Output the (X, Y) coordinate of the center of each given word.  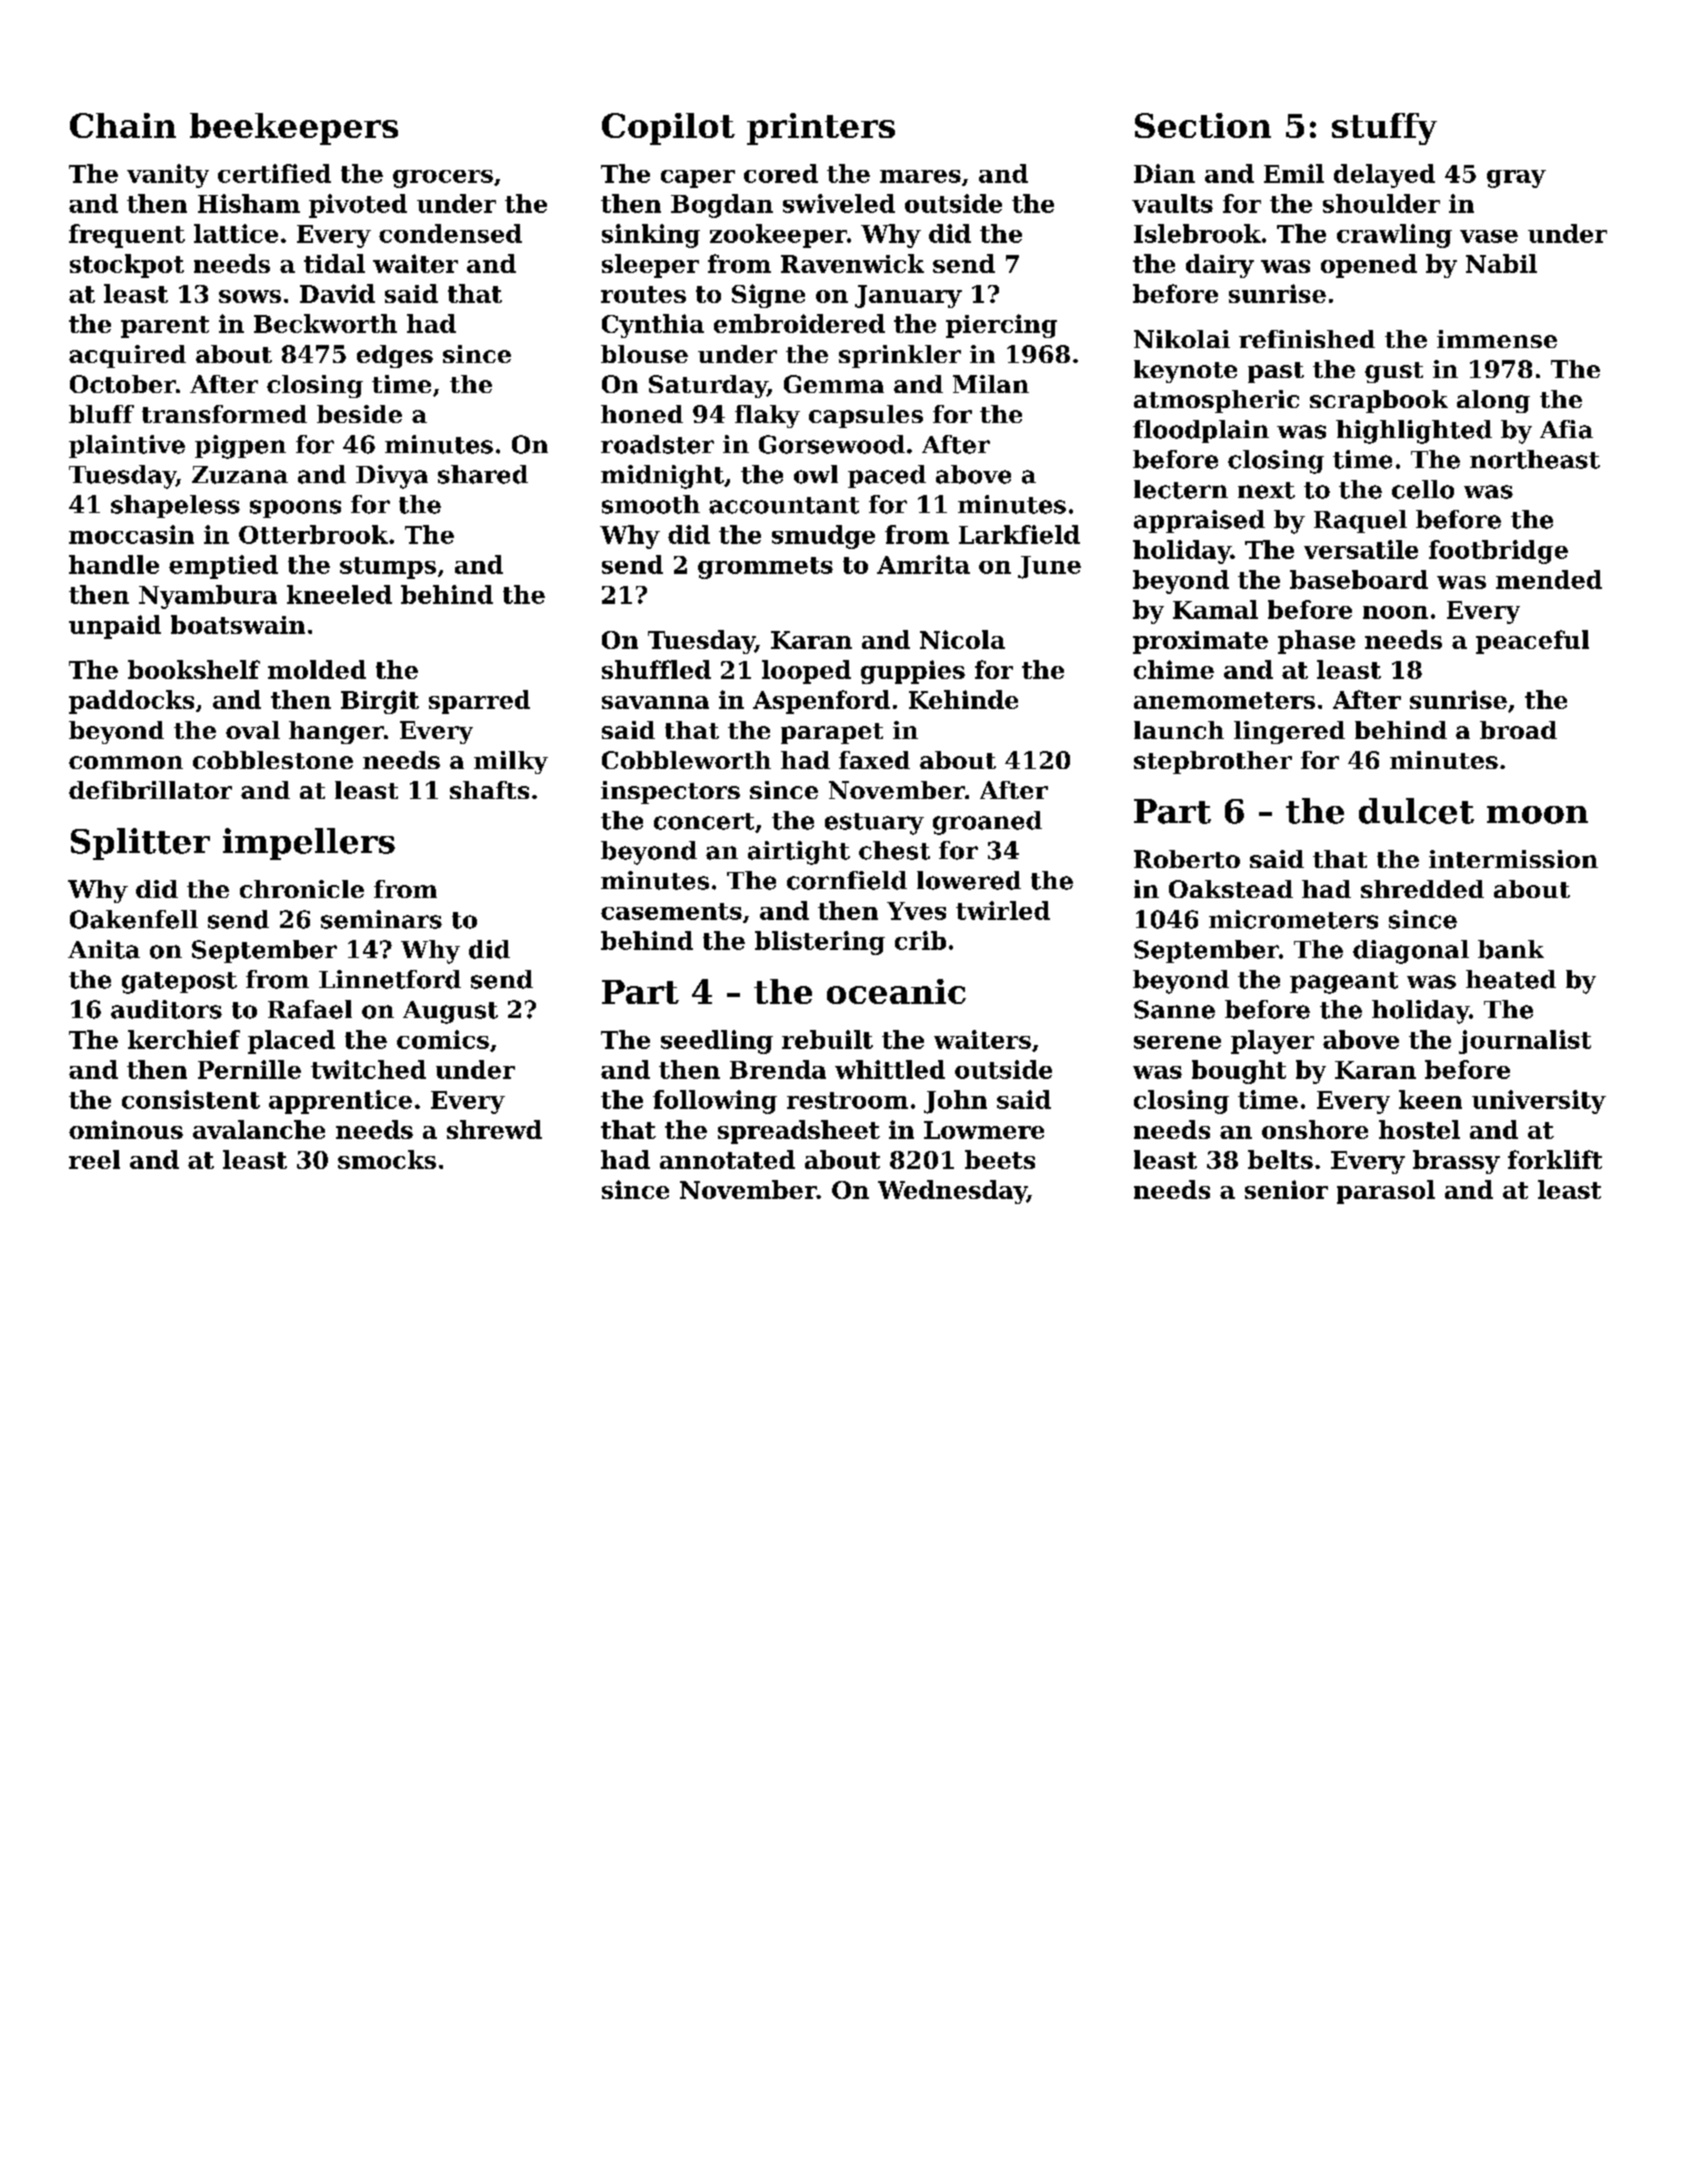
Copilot (668, 129)
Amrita (923, 564)
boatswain (238, 624)
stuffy (1384, 129)
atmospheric (1216, 401)
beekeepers (294, 129)
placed (291, 1042)
